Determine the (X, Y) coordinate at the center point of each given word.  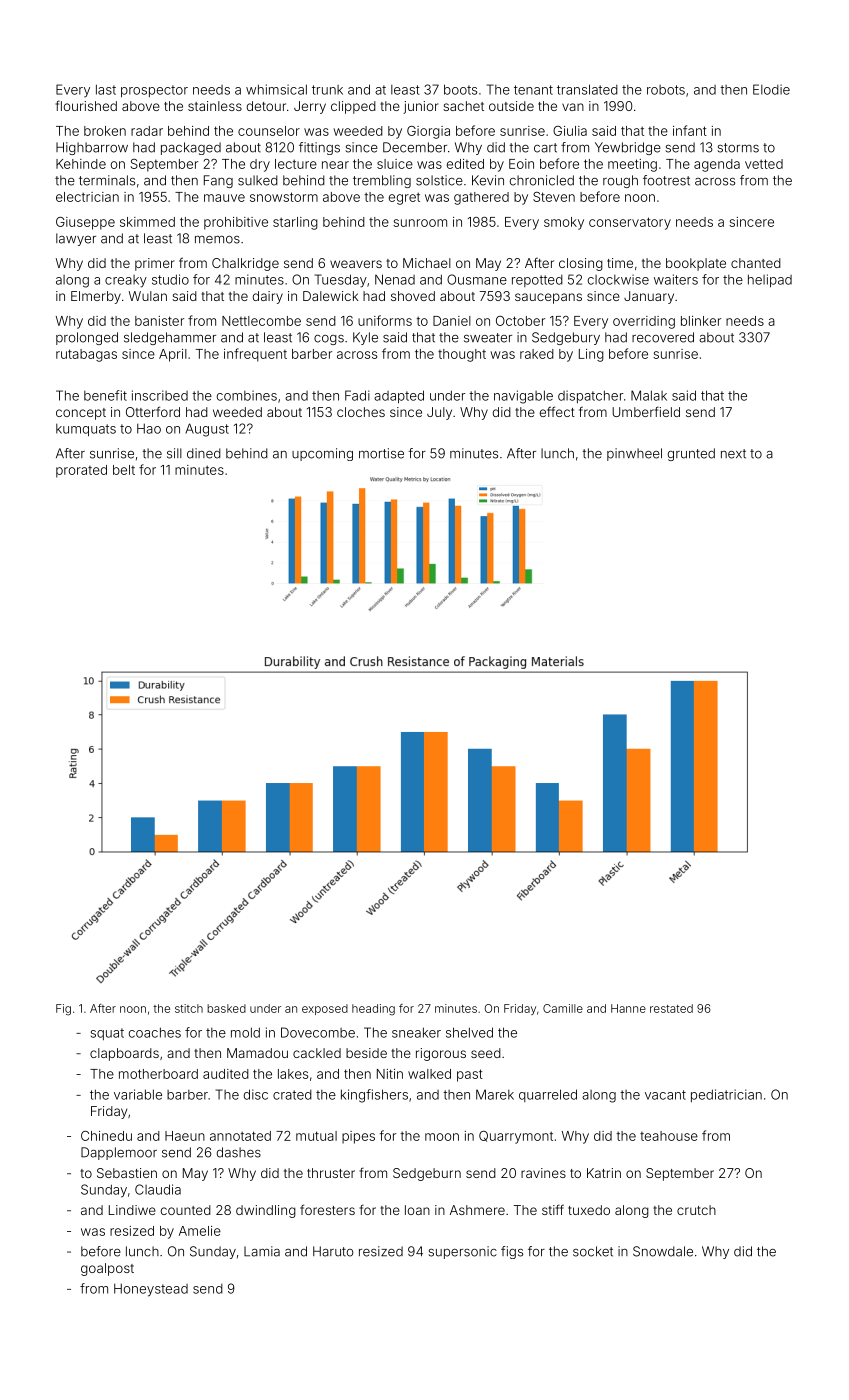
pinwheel (634, 454)
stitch (189, 1008)
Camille (563, 1008)
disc (256, 1094)
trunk (327, 90)
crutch (696, 1210)
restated (671, 1008)
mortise (381, 453)
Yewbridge (628, 148)
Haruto (333, 1251)
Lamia (262, 1251)
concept (81, 414)
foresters (327, 1209)
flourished (86, 105)
